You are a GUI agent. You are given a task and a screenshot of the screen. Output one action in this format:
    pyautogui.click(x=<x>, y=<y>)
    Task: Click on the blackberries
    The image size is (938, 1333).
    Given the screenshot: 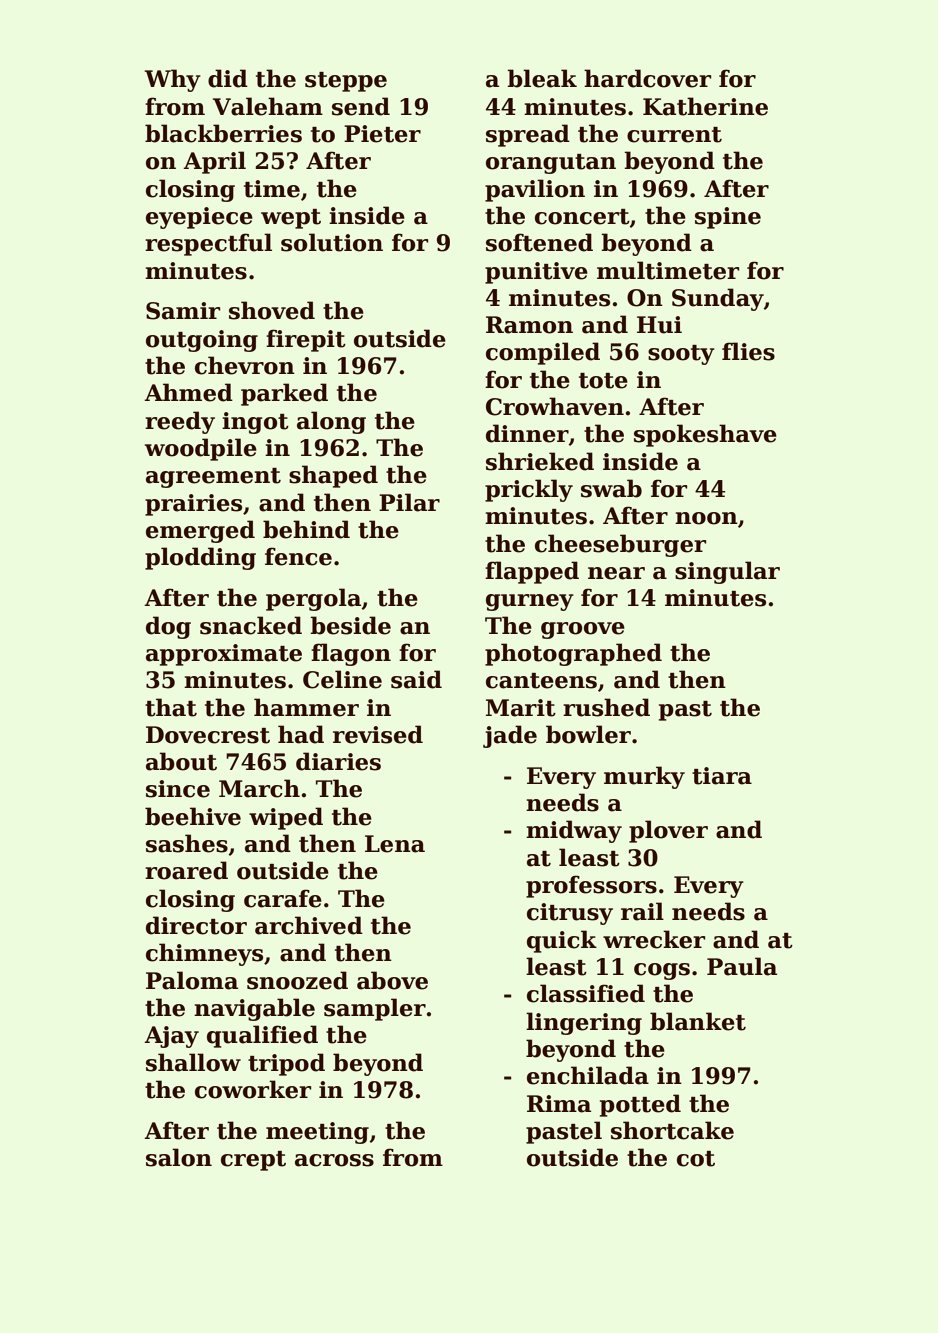 What is the action you would take?
    pyautogui.click(x=223, y=133)
